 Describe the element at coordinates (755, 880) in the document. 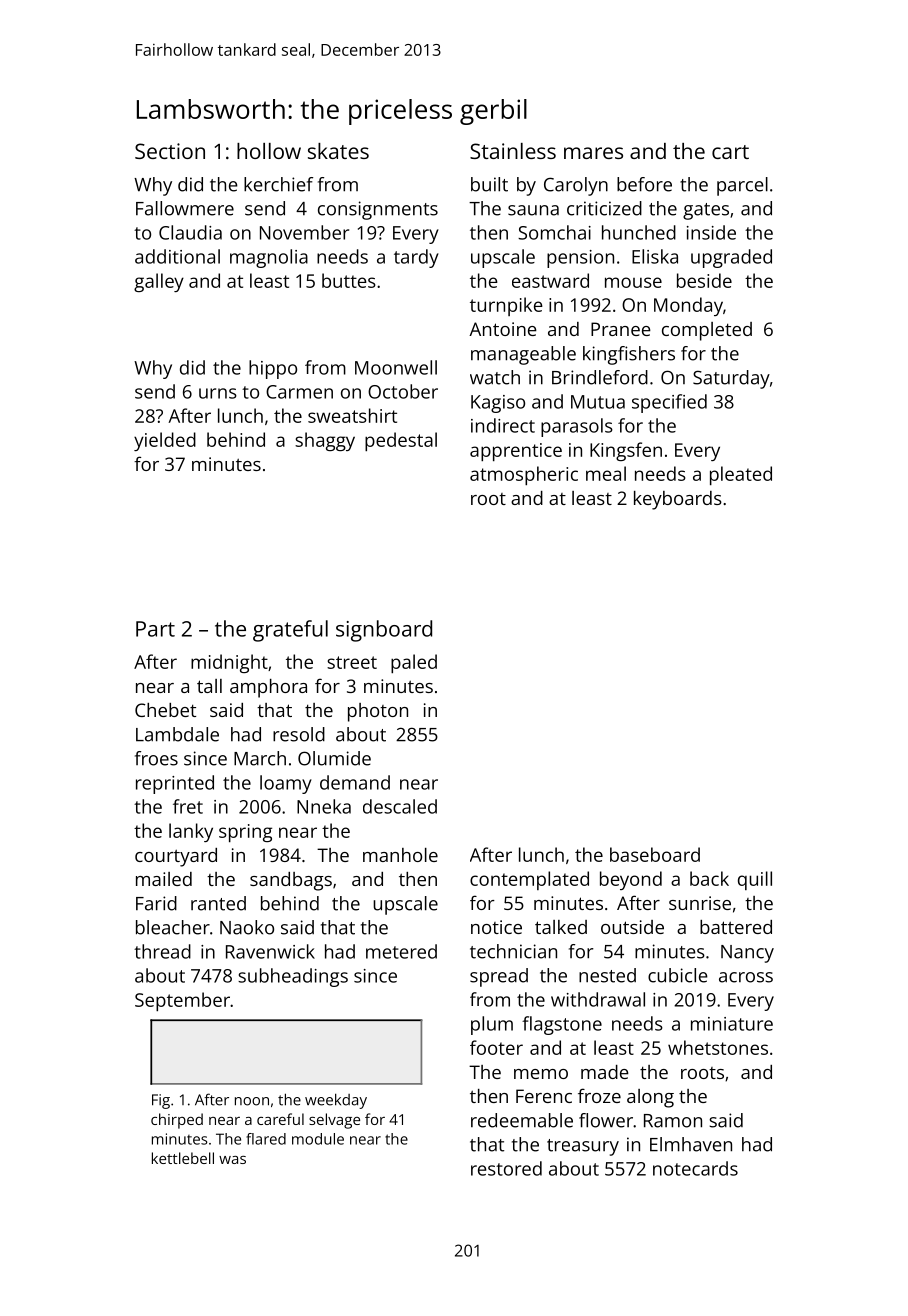

I see `quill` at that location.
